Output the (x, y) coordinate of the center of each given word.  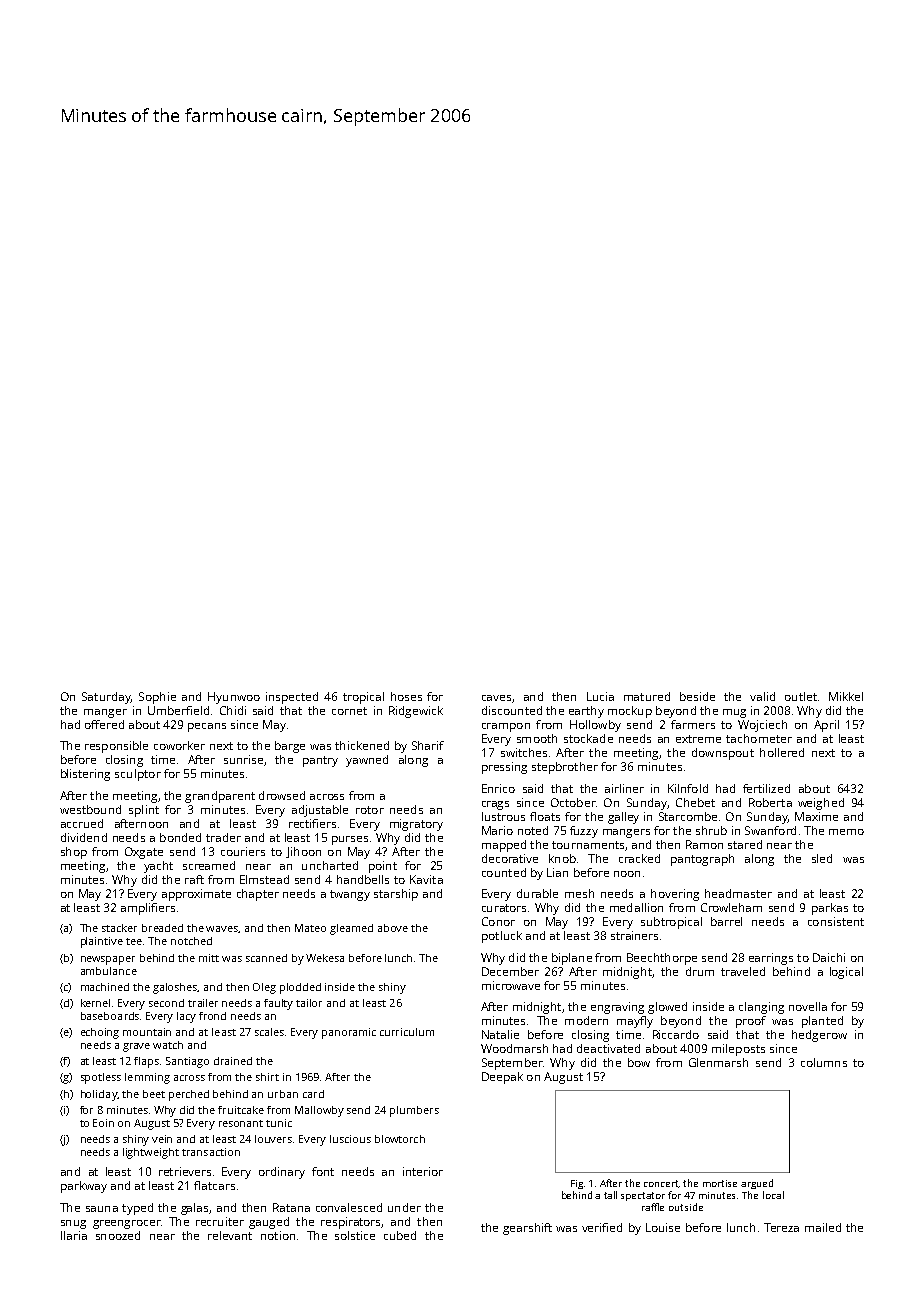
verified (602, 1227)
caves (496, 698)
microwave (511, 985)
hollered (782, 752)
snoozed (118, 1235)
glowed (667, 1008)
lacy (186, 1017)
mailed (823, 1227)
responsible (116, 747)
